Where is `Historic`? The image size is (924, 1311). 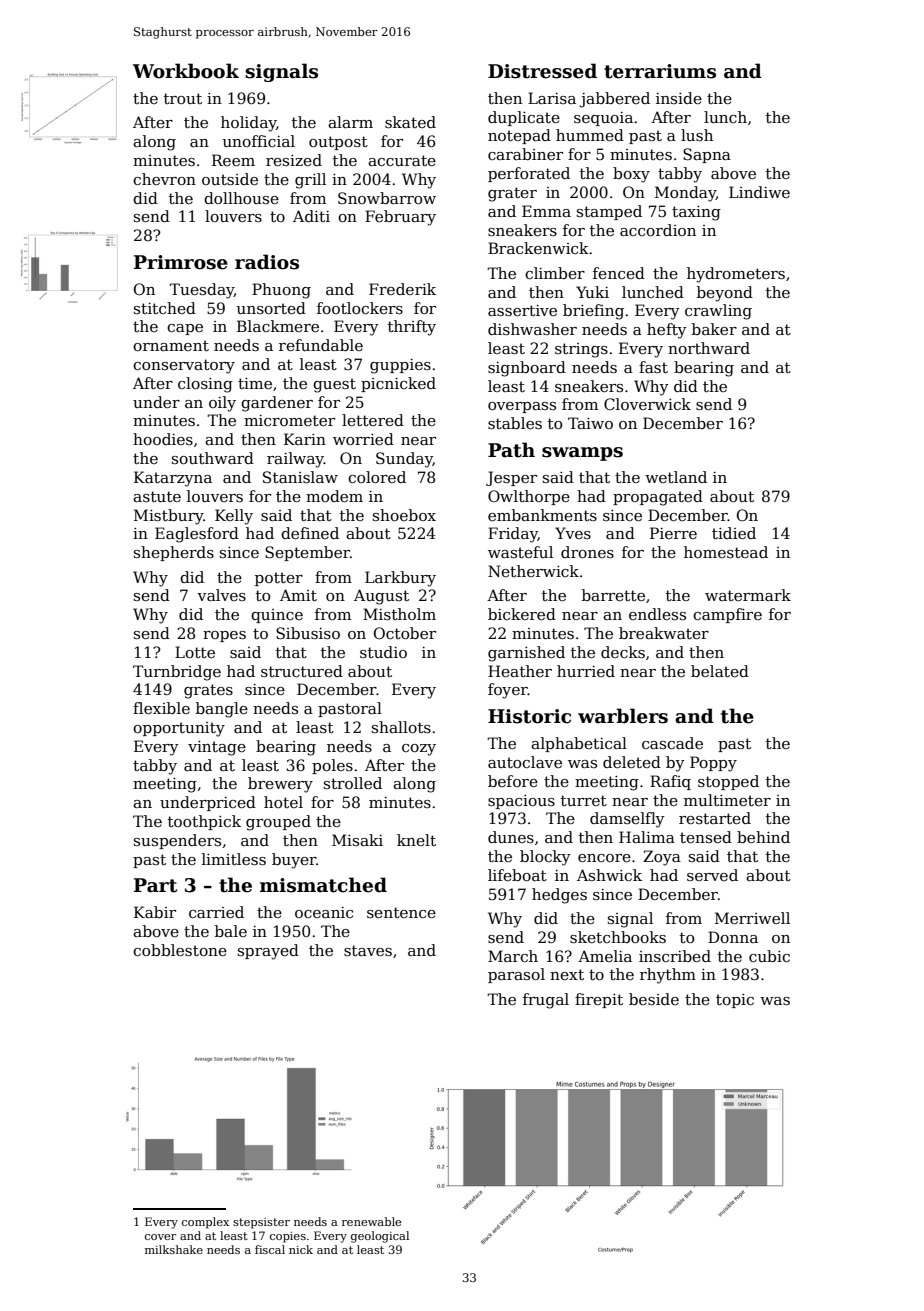
Historic is located at coordinates (529, 716).
